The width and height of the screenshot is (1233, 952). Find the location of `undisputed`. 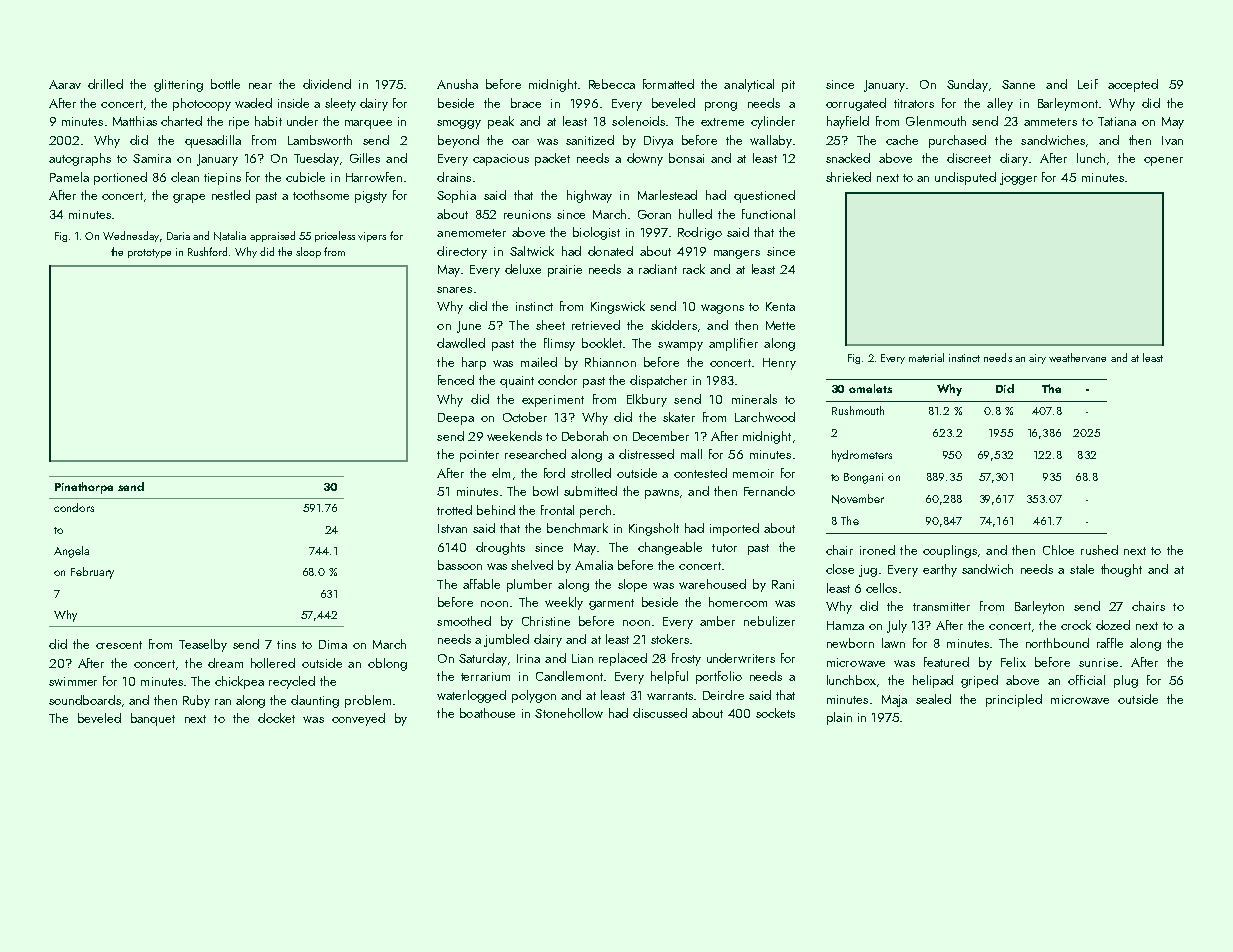

undisputed is located at coordinates (965, 178).
